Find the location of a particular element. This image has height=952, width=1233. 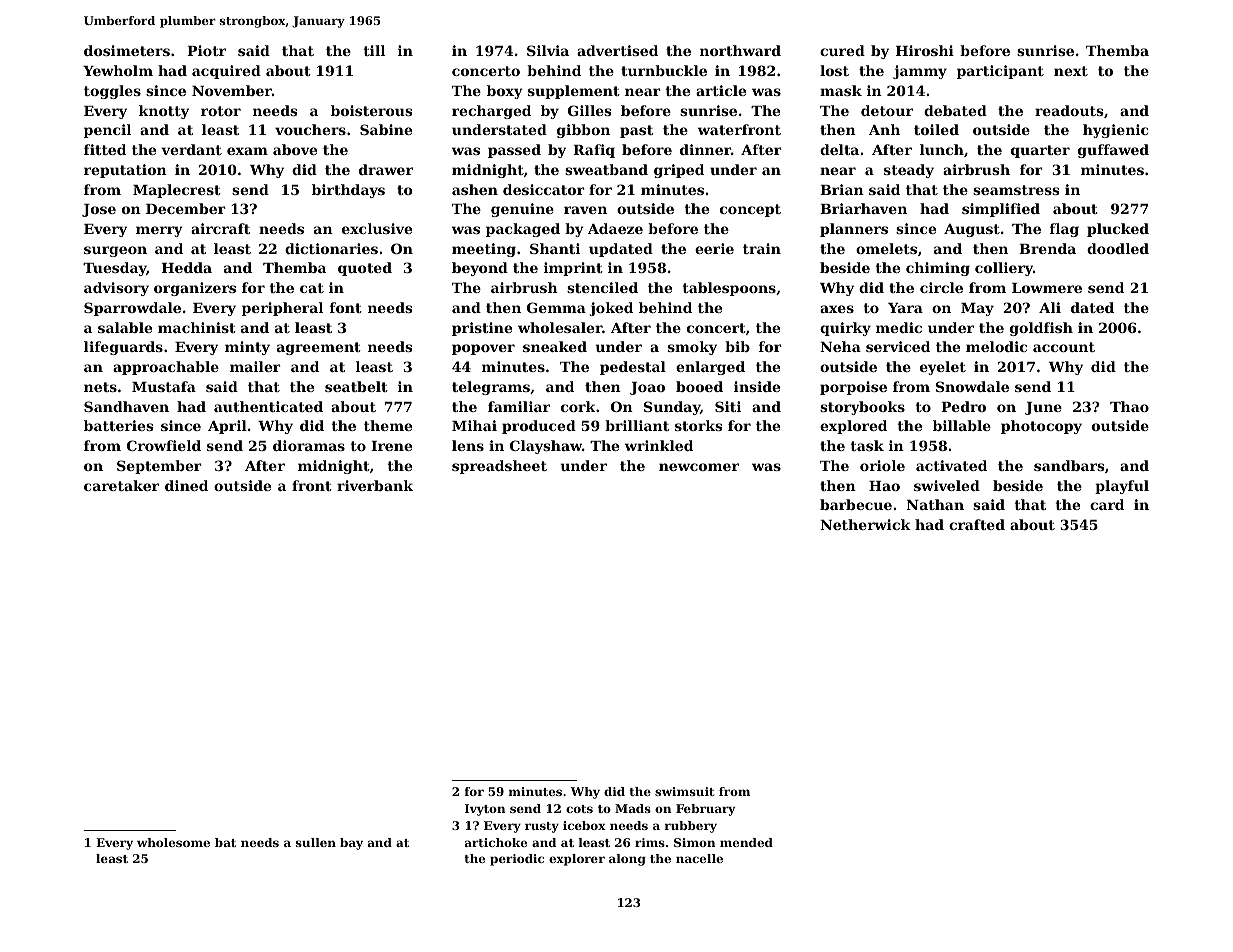

along is located at coordinates (627, 860).
